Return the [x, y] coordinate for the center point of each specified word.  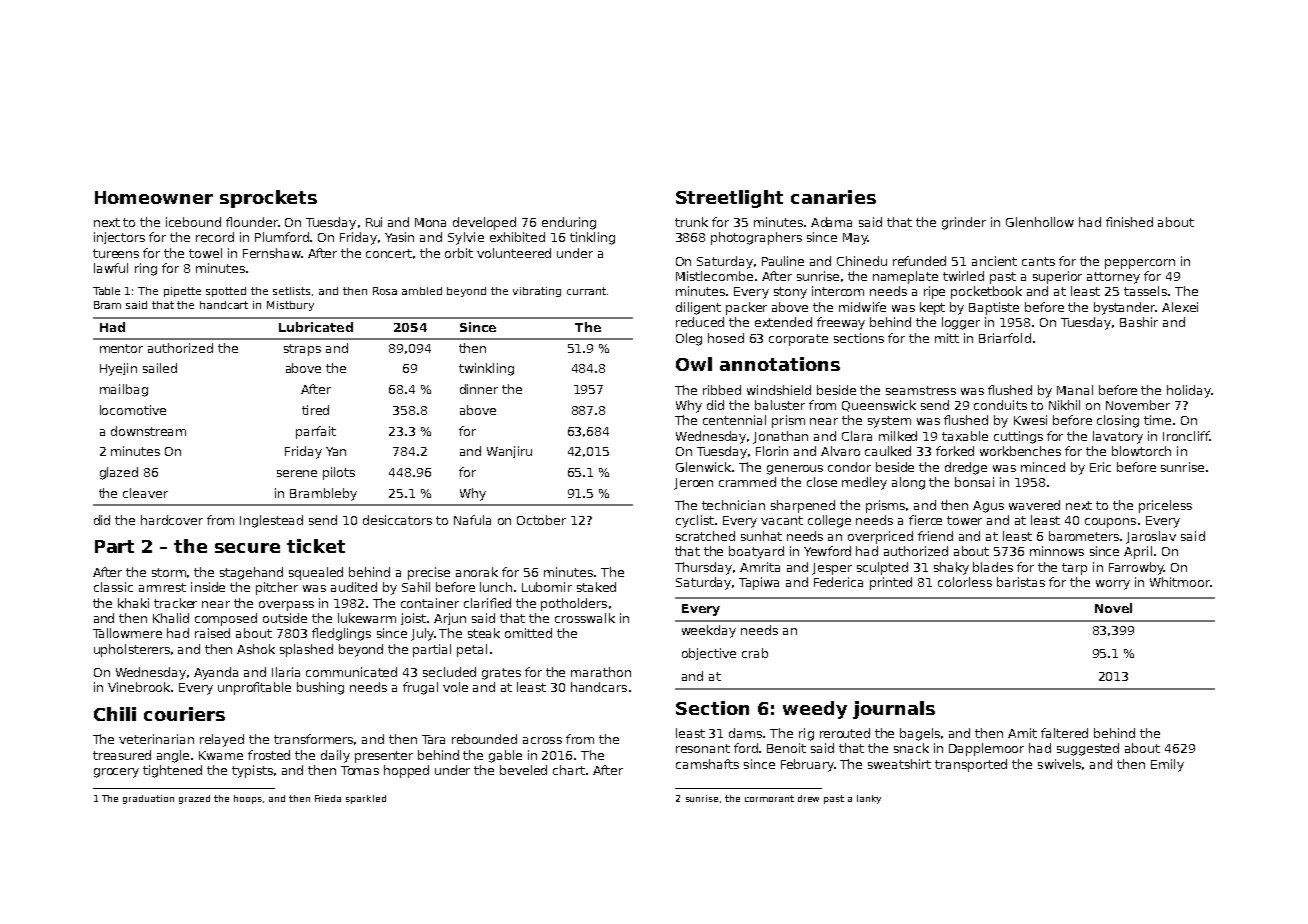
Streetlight [729, 199]
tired [315, 410]
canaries [833, 197]
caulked [888, 451]
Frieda [328, 798]
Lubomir [547, 587]
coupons [1110, 523]
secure [247, 548]
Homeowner [154, 197]
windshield [779, 390]
